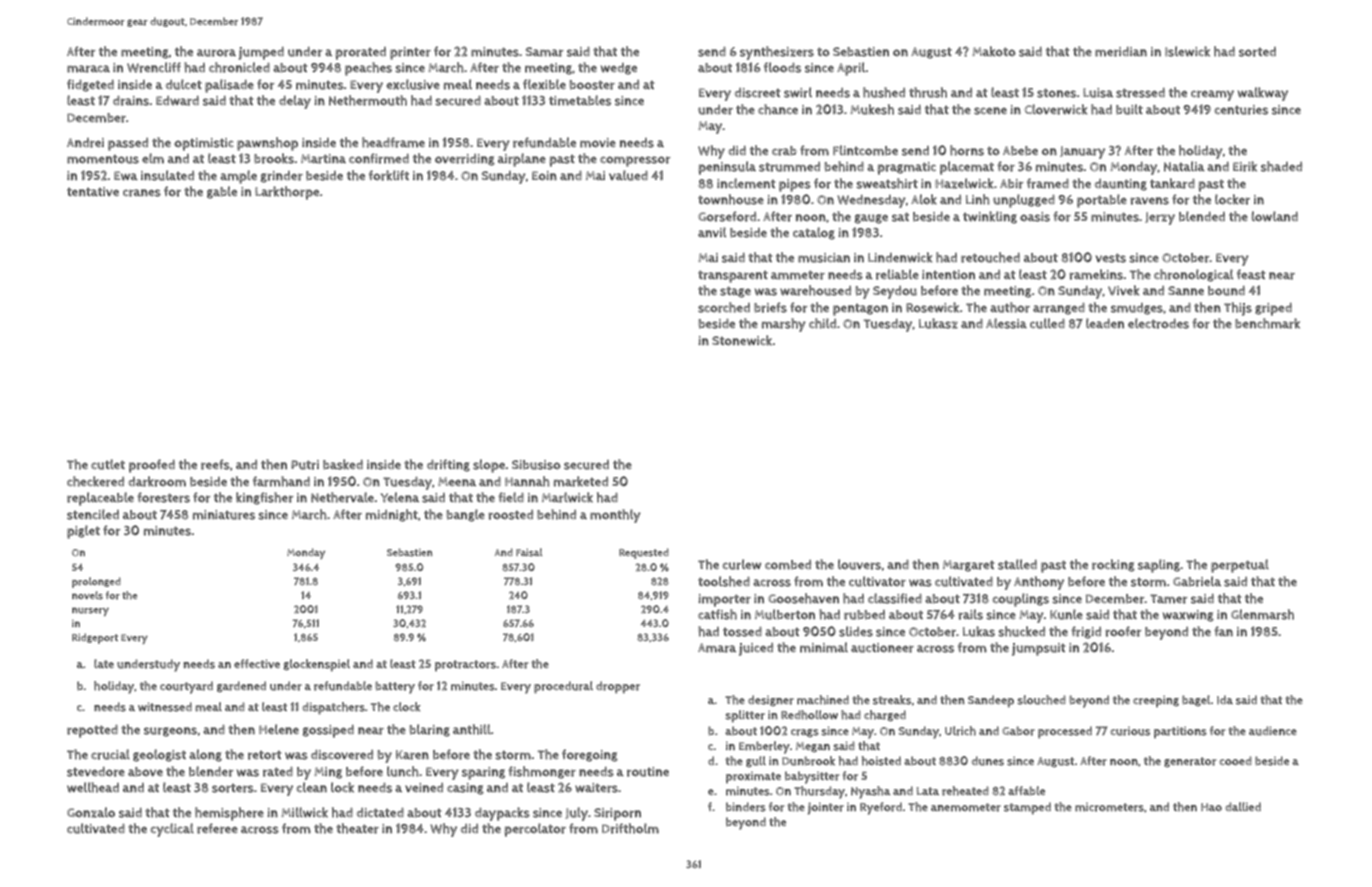 The image size is (1372, 887). I want to click on daypacks, so click(502, 814).
